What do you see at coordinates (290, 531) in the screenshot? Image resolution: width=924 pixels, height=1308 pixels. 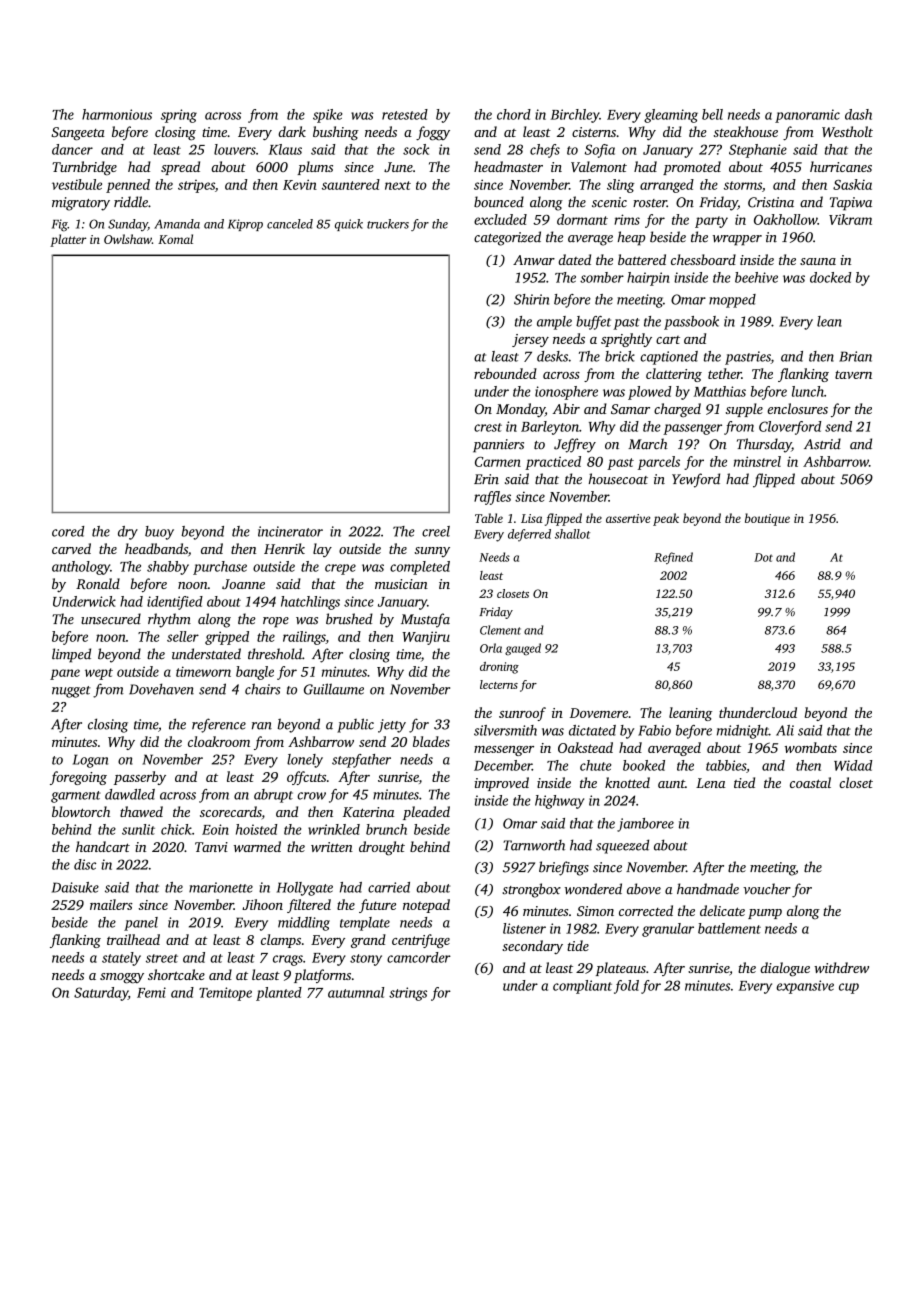 I see `incinerator` at bounding box center [290, 531].
